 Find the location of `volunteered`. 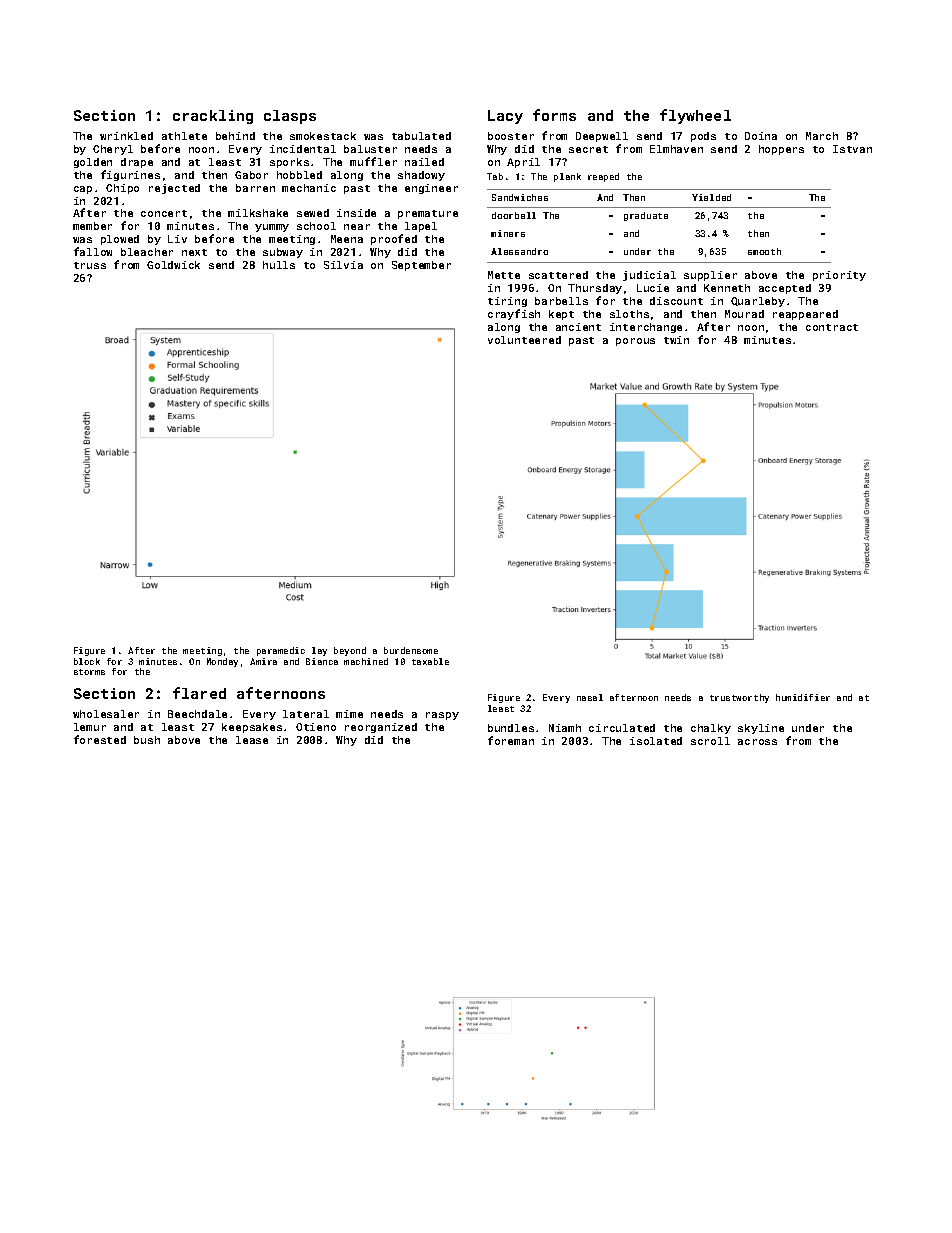

volunteered is located at coordinates (524, 340).
